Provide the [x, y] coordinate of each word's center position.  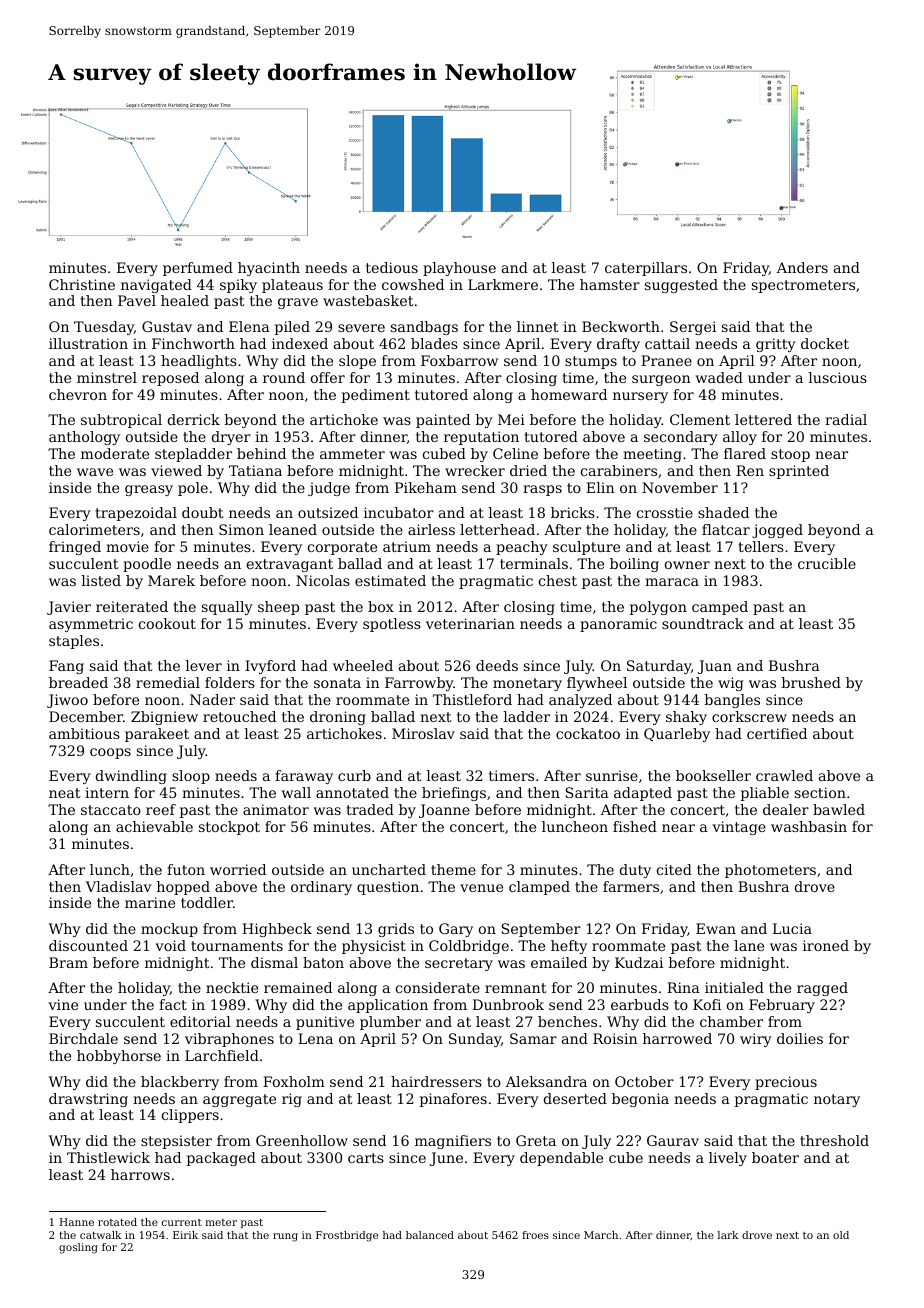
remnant [516, 988]
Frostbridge [347, 1236]
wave [95, 472]
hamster [610, 284]
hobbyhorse [119, 1057]
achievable [154, 826]
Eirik [185, 1235]
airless [431, 529]
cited [674, 869]
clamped [539, 888]
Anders [802, 267]
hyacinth [269, 269]
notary [837, 1100]
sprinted [799, 472]
